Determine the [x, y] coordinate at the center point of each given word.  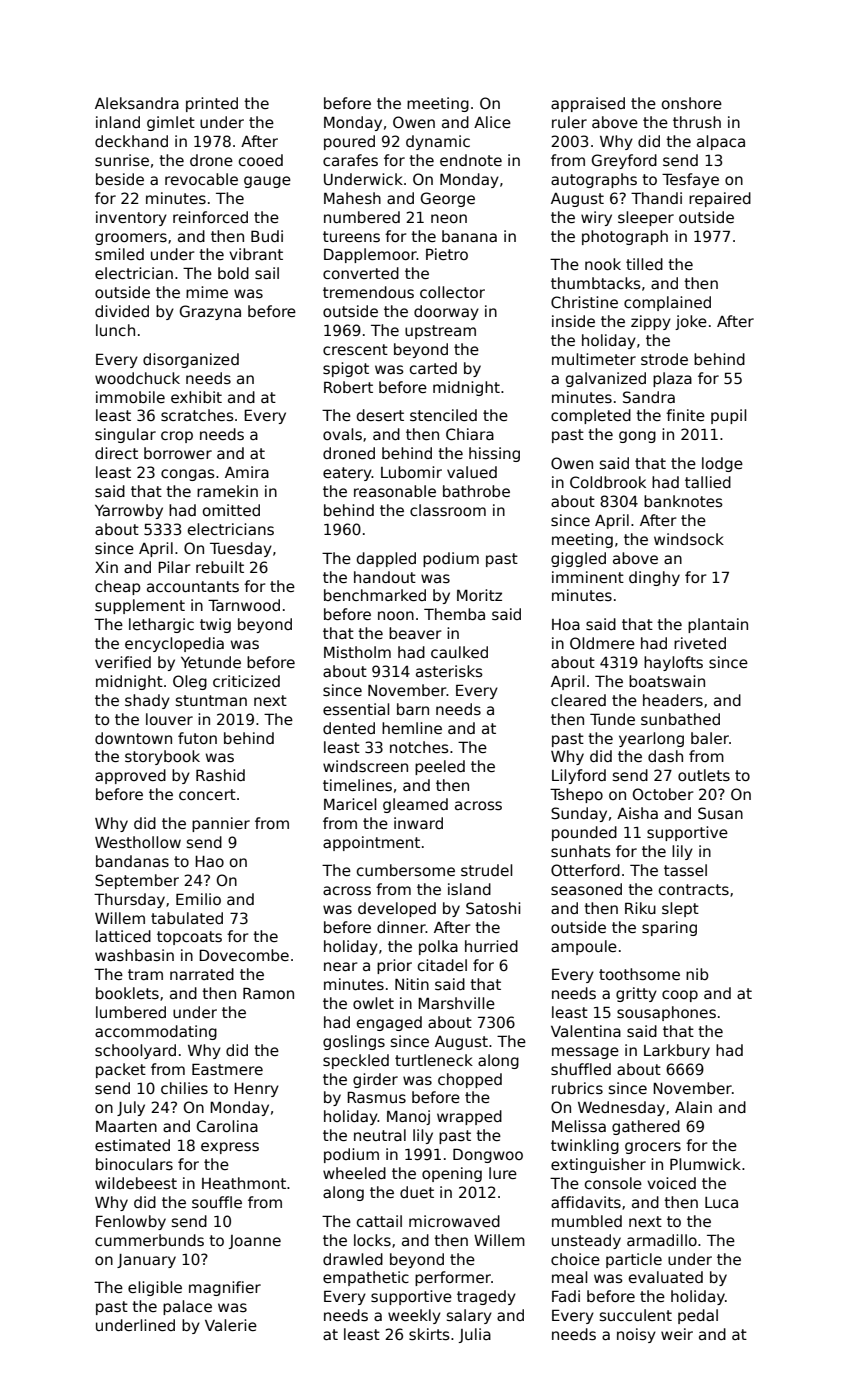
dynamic [438, 142]
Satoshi [493, 908]
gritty [636, 994]
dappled [386, 559]
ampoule [584, 947]
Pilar [174, 567]
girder [375, 1080]
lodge [722, 464]
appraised [588, 104]
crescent [355, 349]
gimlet [171, 123]
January [146, 1261]
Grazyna [210, 312]
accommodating [156, 1032]
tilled [644, 264]
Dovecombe [244, 955]
